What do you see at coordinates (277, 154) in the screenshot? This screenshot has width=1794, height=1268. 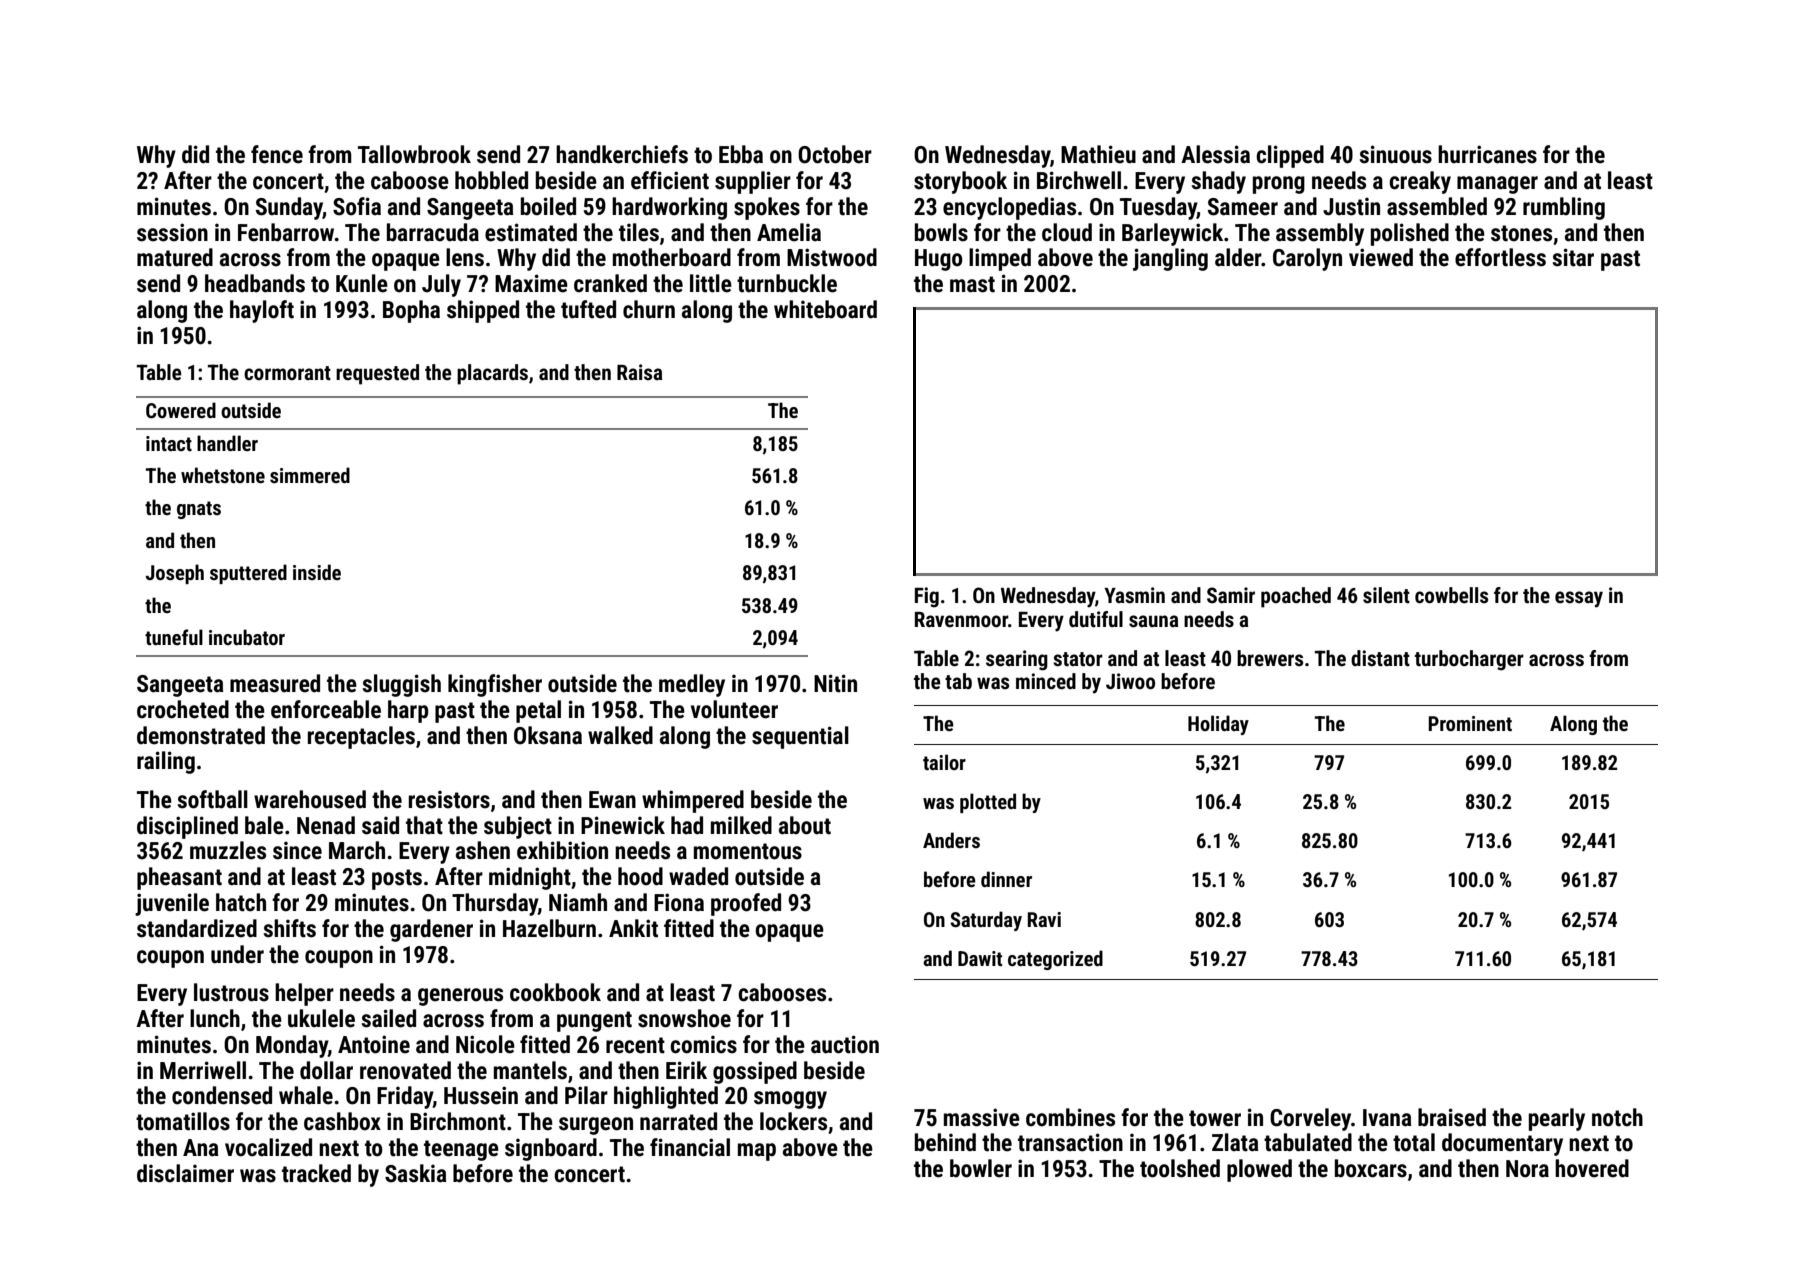 I see `fence` at bounding box center [277, 154].
